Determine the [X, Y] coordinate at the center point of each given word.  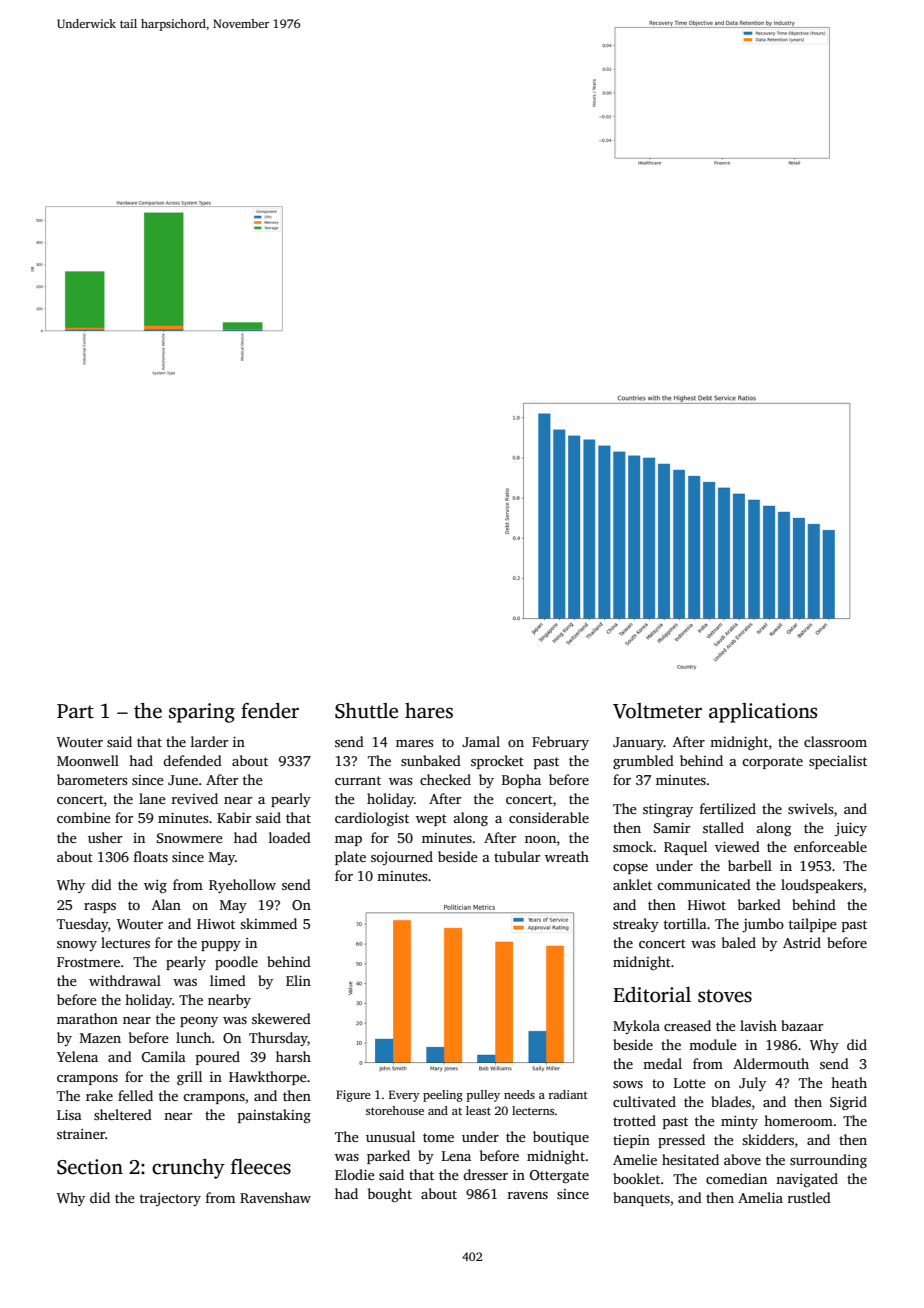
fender [270, 711]
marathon [87, 1018]
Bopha [521, 781]
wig [155, 887]
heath [849, 1082]
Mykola [636, 1027]
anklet [632, 884]
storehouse [395, 1110]
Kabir [234, 817]
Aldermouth [771, 1063]
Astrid [802, 942]
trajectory [170, 1199]
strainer [81, 1134]
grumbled [643, 762]
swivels [810, 808]
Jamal [481, 741]
